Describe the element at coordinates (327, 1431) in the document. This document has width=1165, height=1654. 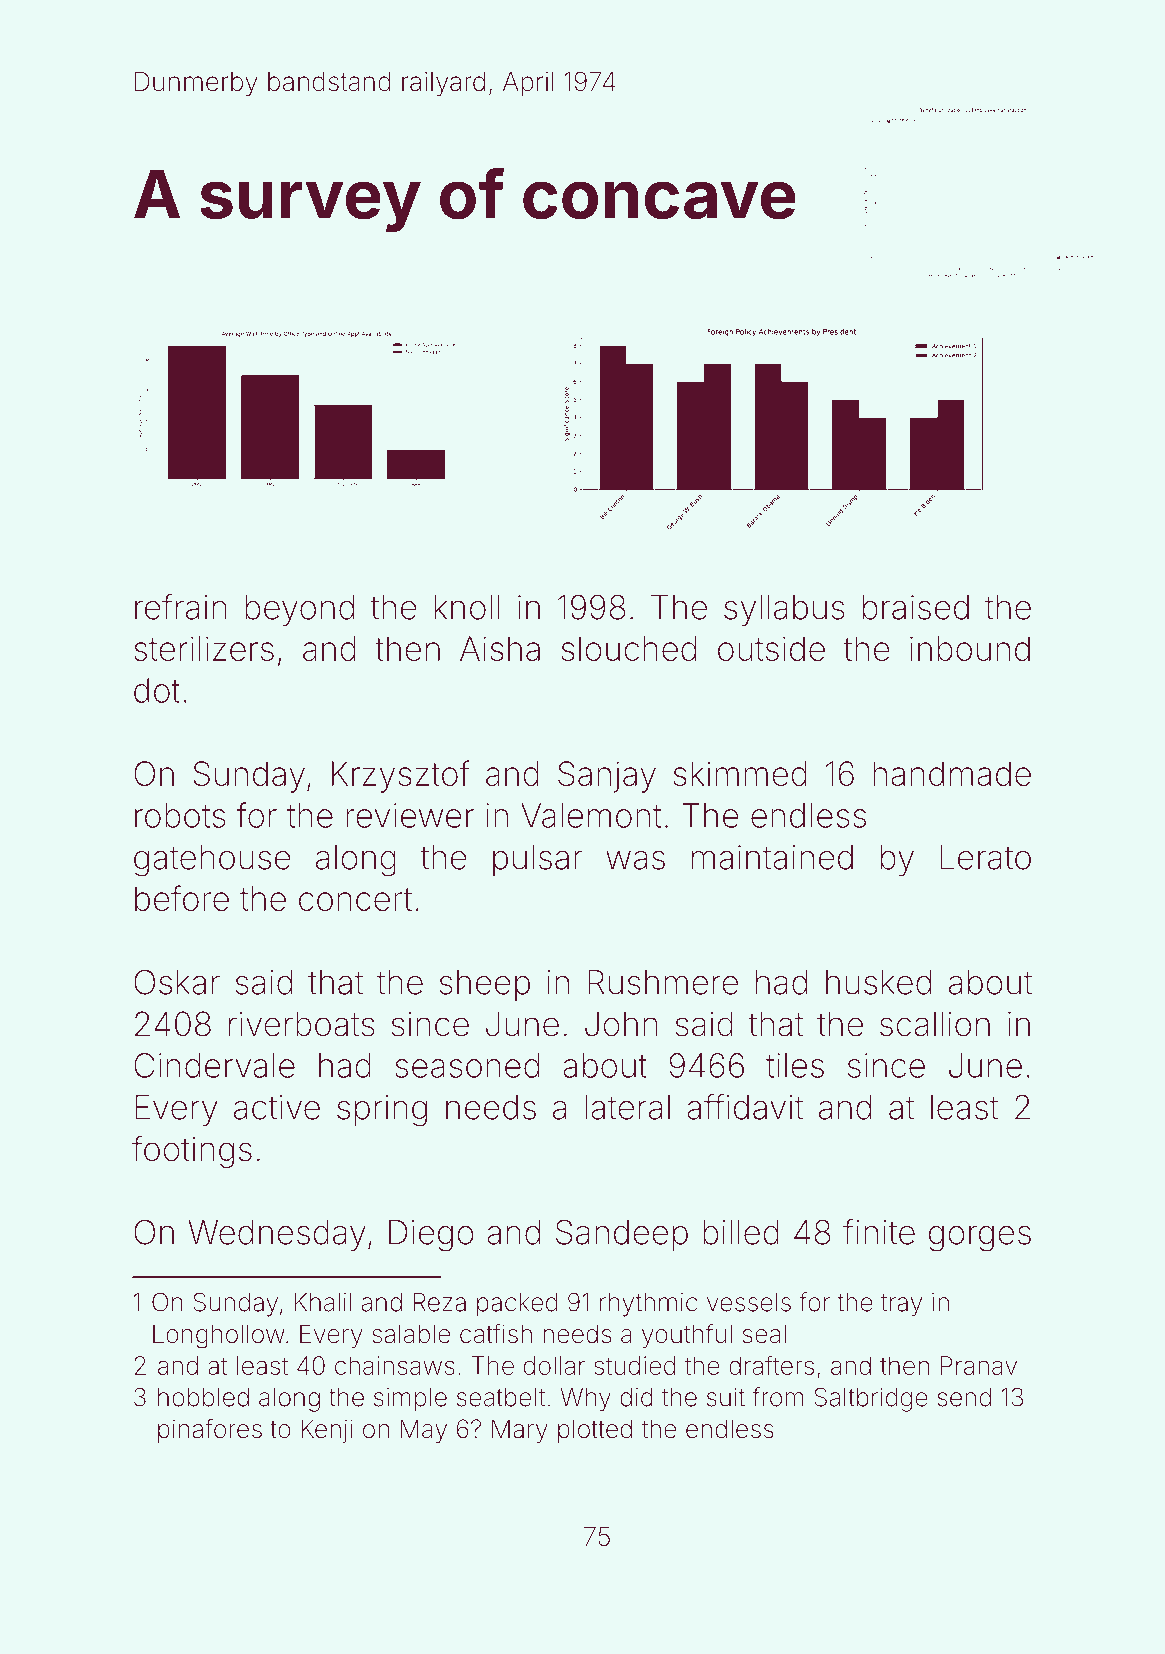
I see `Kenji` at that location.
